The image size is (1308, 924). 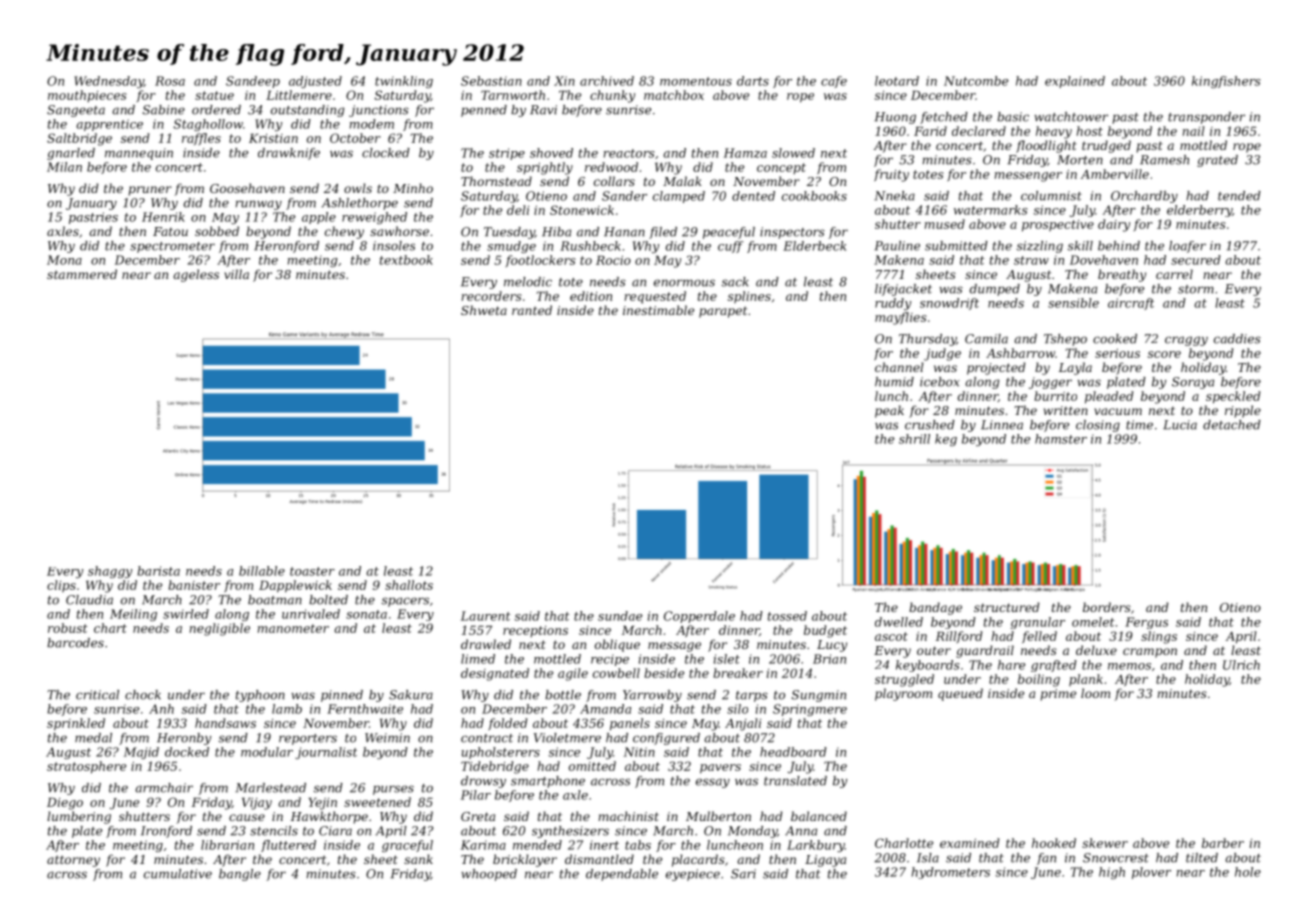 I want to click on fruity, so click(x=891, y=175).
